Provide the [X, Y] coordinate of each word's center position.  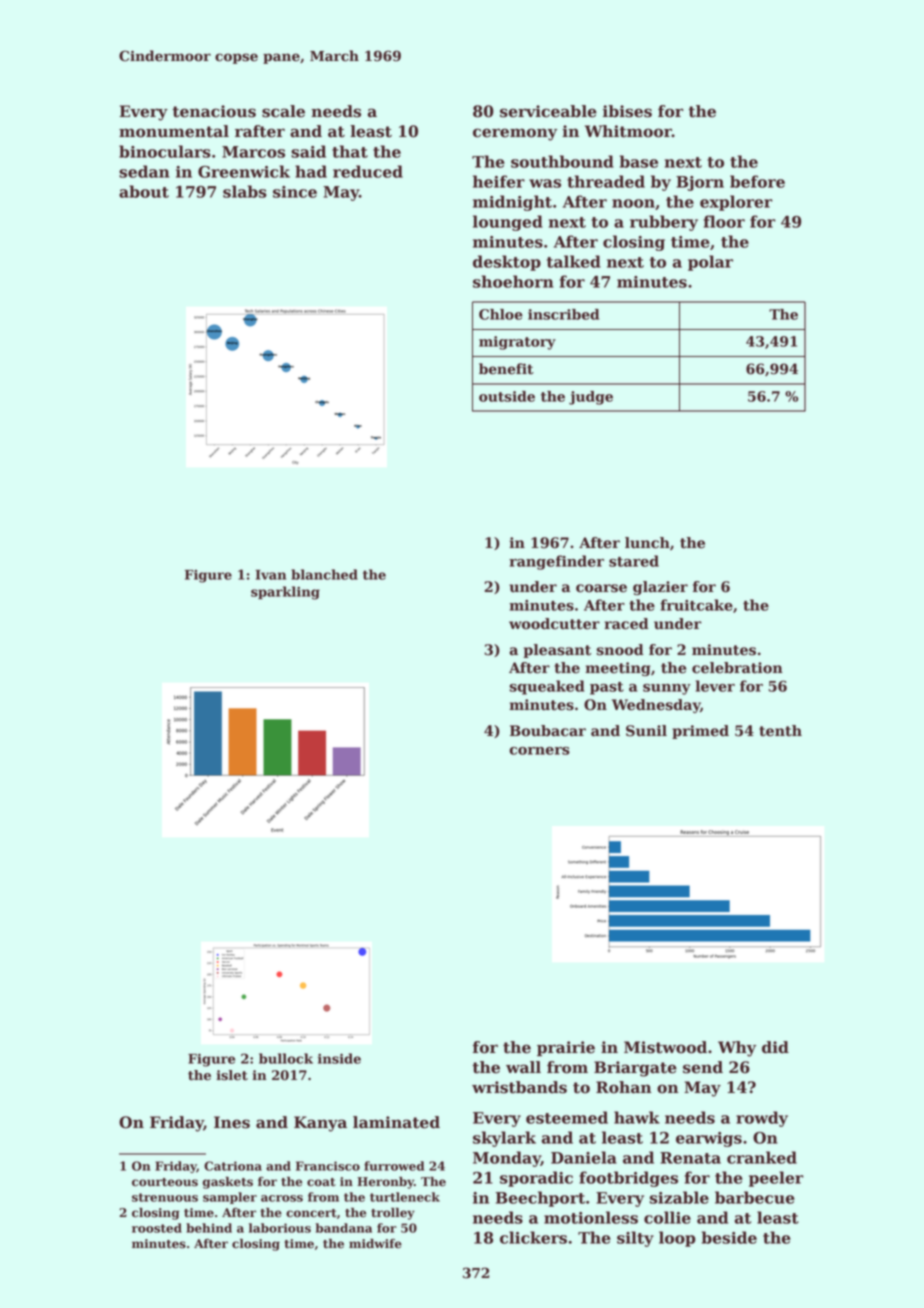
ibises [627, 111]
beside [729, 1237]
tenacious [214, 111]
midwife [375, 1243]
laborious [280, 1228]
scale [283, 111]
